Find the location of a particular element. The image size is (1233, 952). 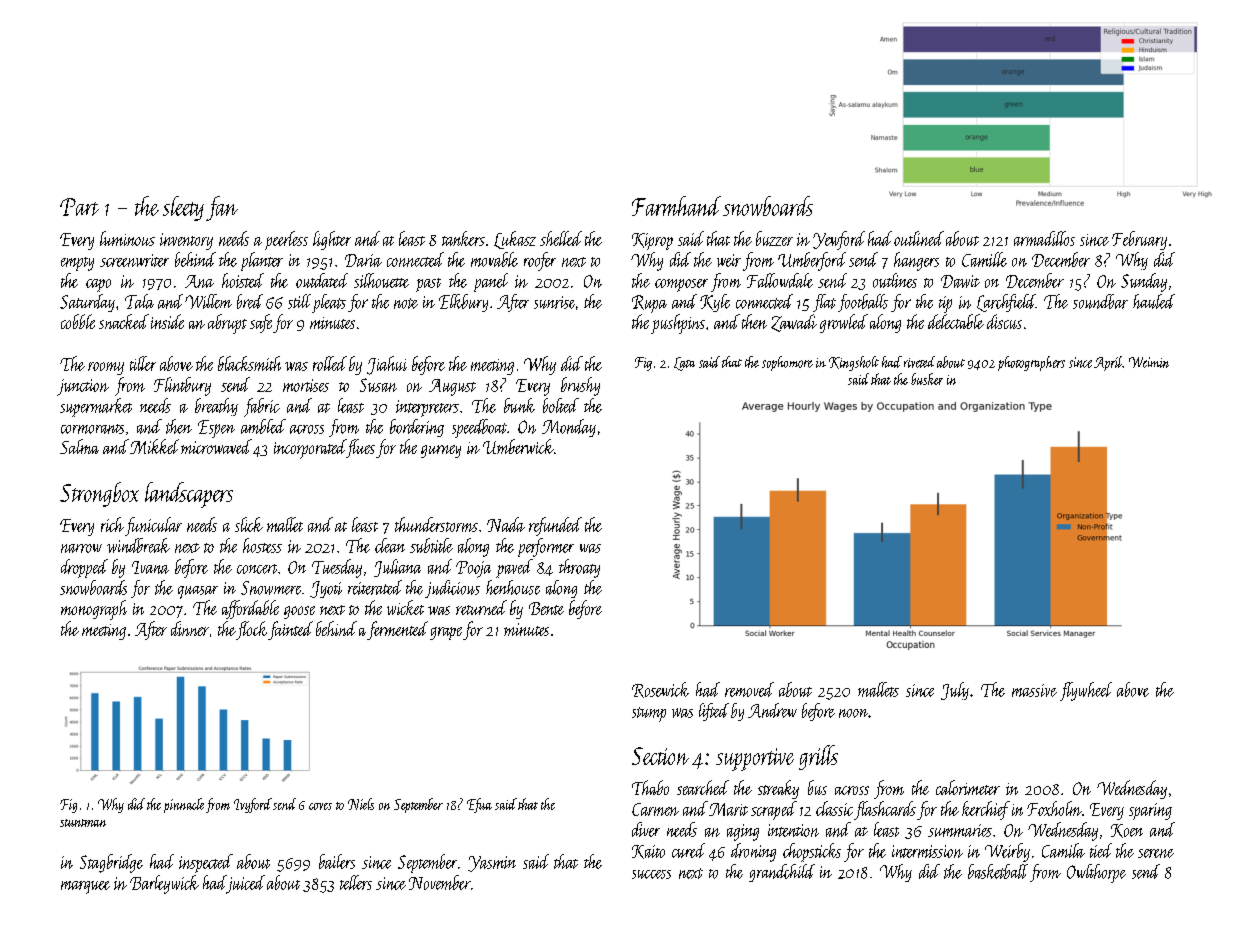

juiced is located at coordinates (246, 884).
